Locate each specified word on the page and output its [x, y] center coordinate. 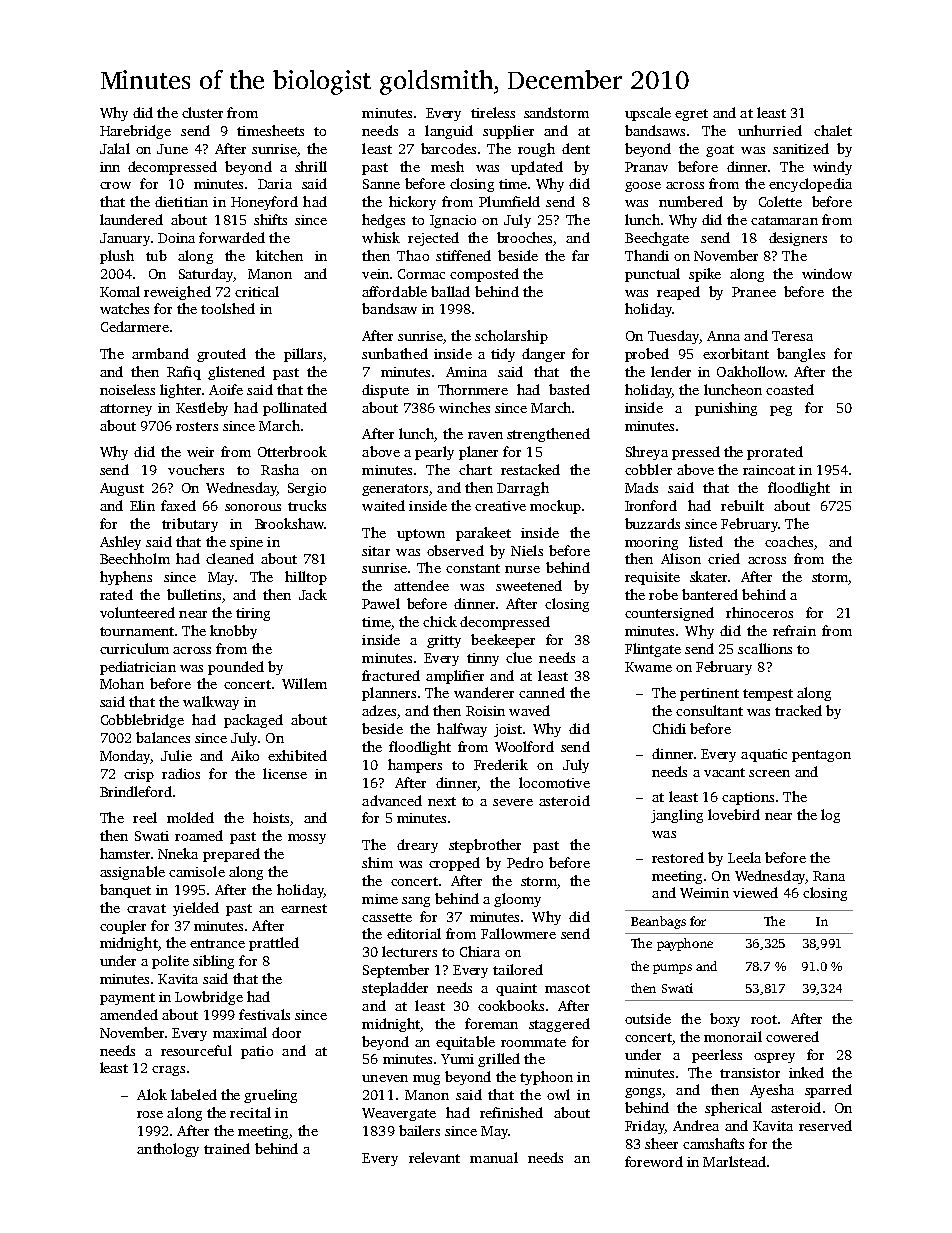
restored [678, 857]
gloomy [517, 900]
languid [449, 132]
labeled [194, 1094]
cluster [202, 112]
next [442, 801]
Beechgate [657, 239]
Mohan [122, 683]
